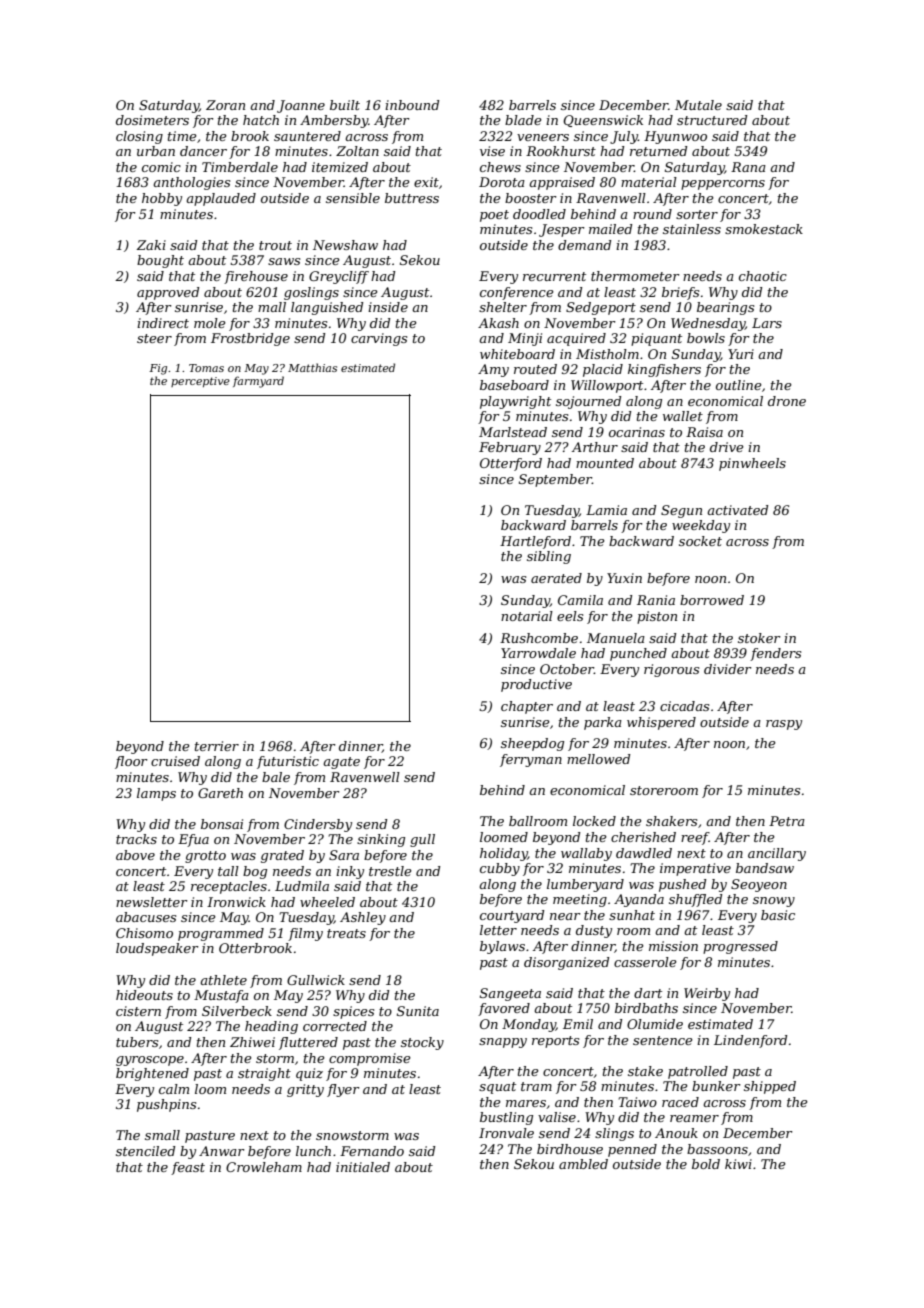  Describe the element at coordinates (131, 762) in the page. I see `floor` at that location.
